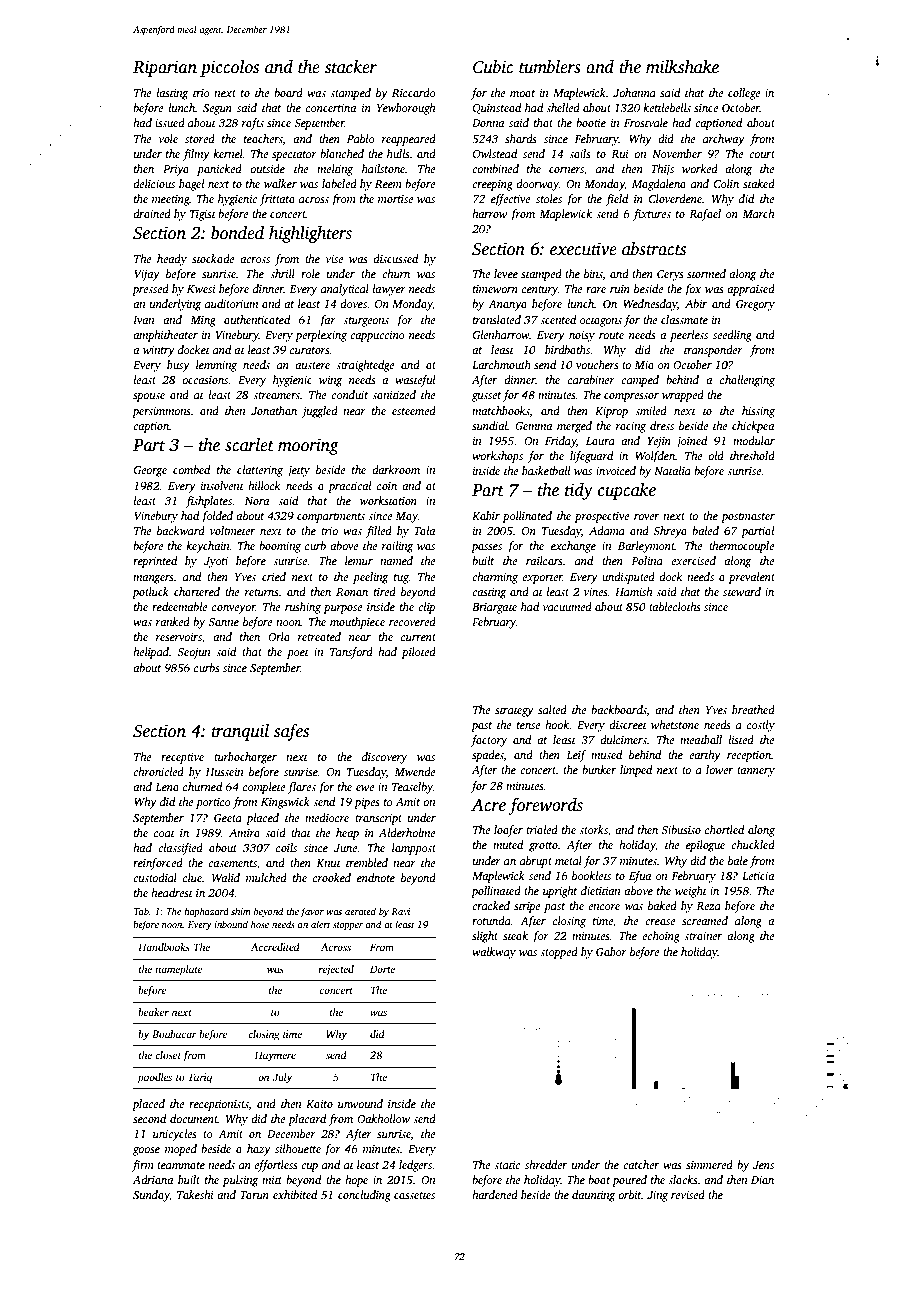 The height and width of the image is (1316, 908). I want to click on clue, so click(192, 877).
